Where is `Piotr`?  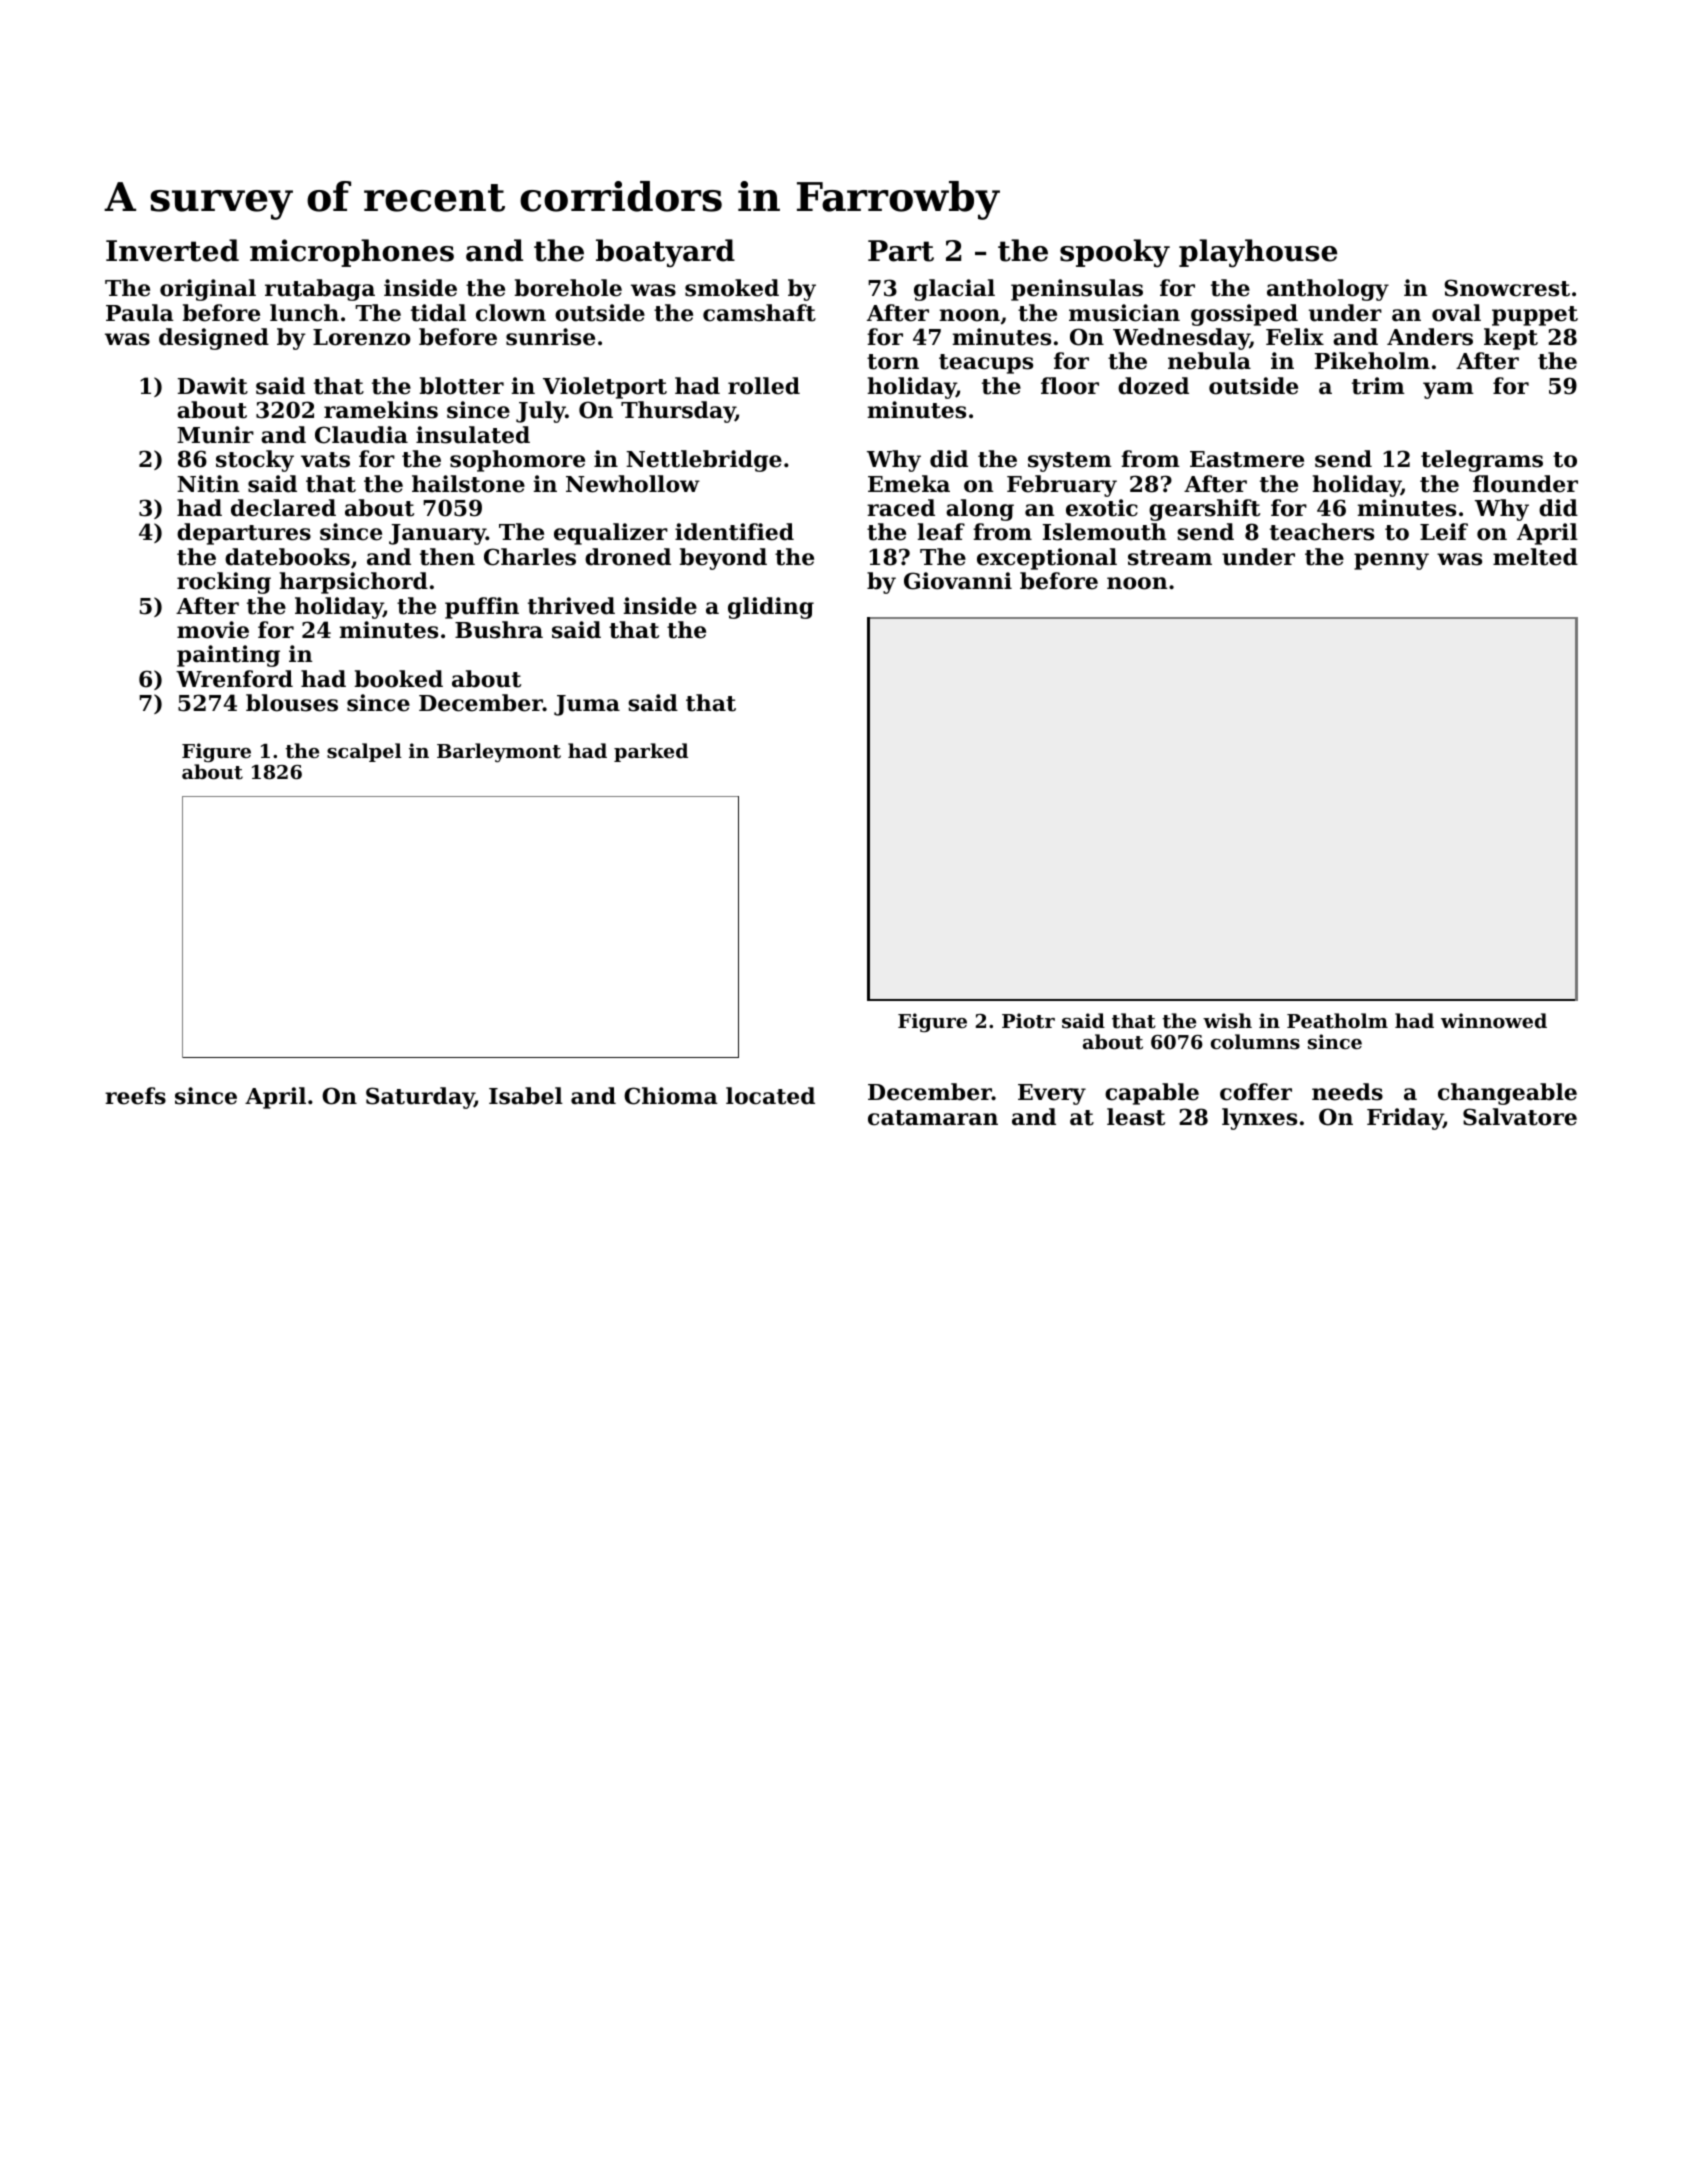
Piotr is located at coordinates (1028, 1020).
